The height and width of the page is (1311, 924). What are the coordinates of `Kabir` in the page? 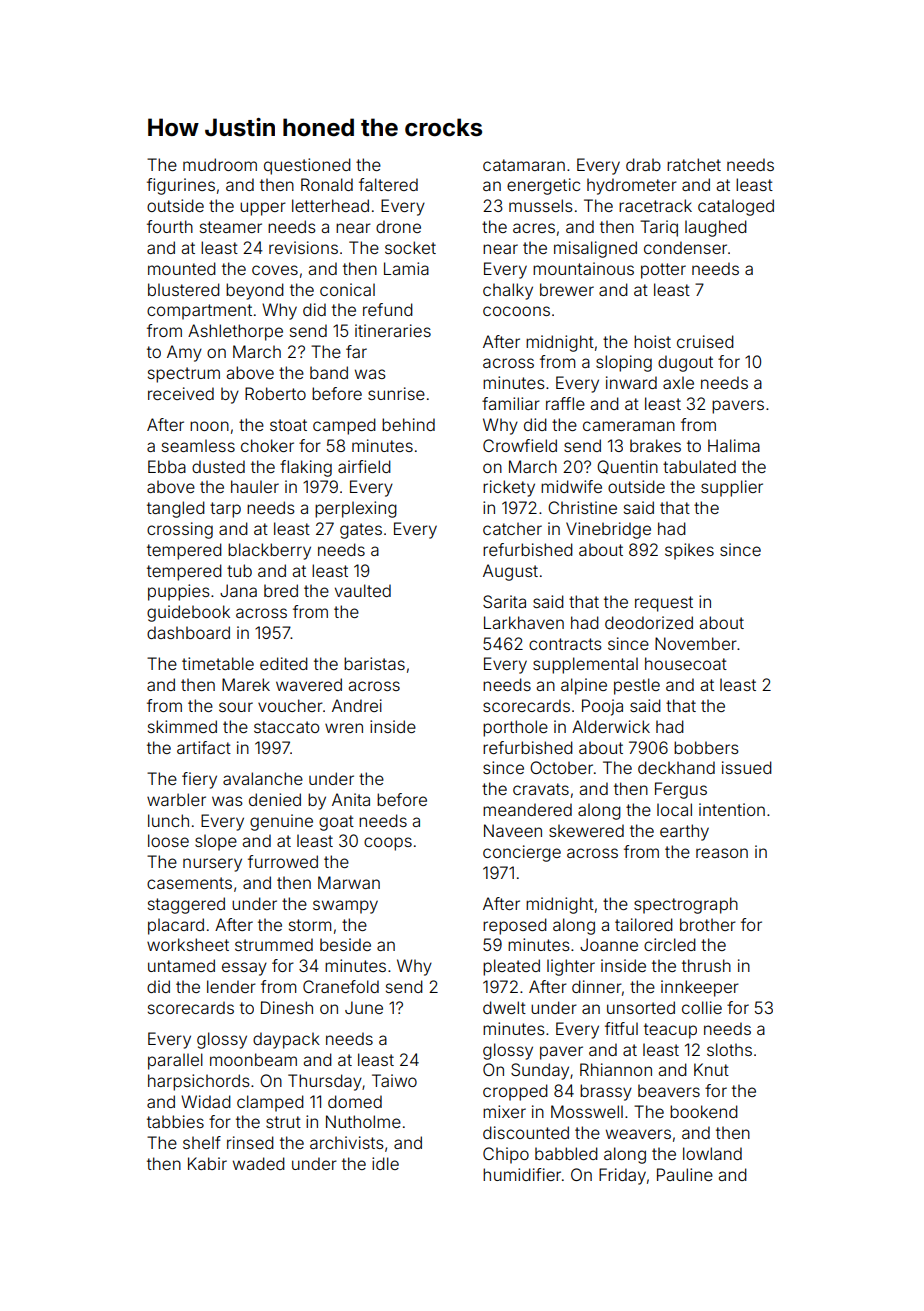 It's located at (207, 1163).
